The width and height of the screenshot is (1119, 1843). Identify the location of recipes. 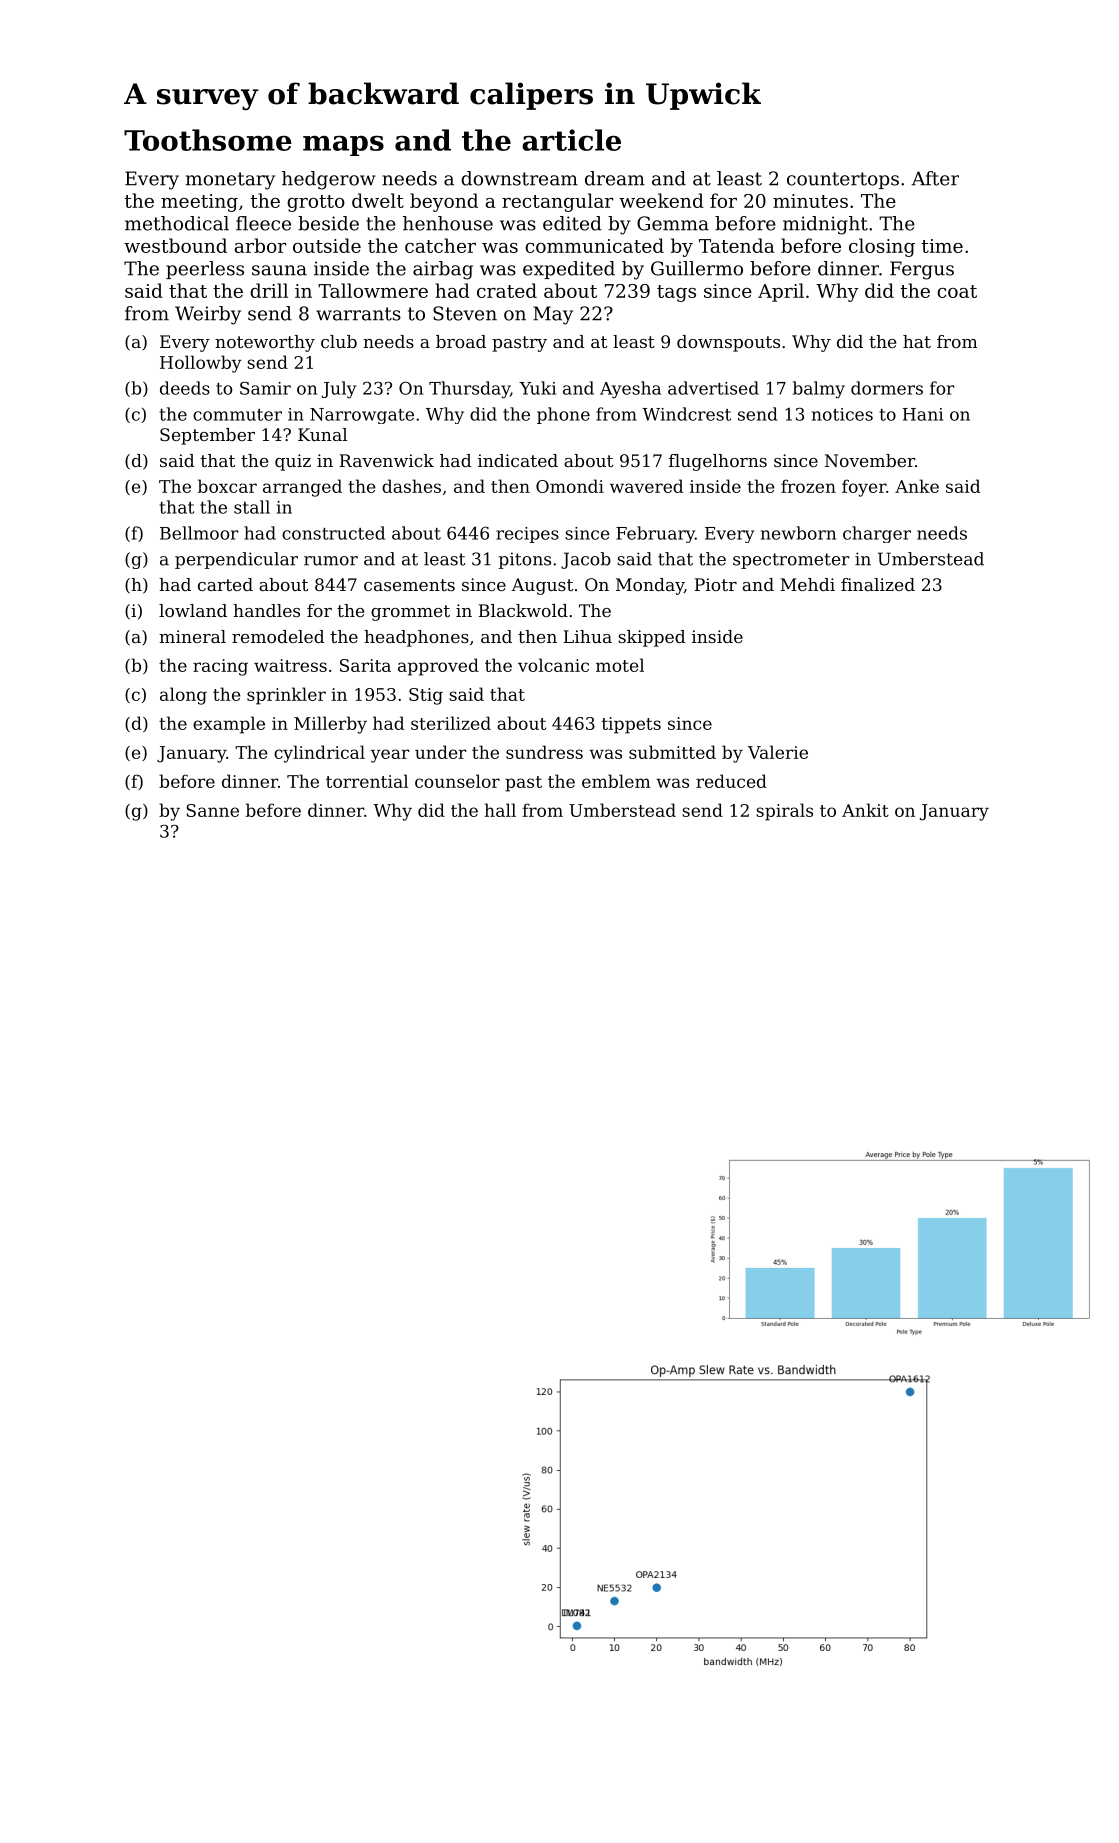
(527, 535).
